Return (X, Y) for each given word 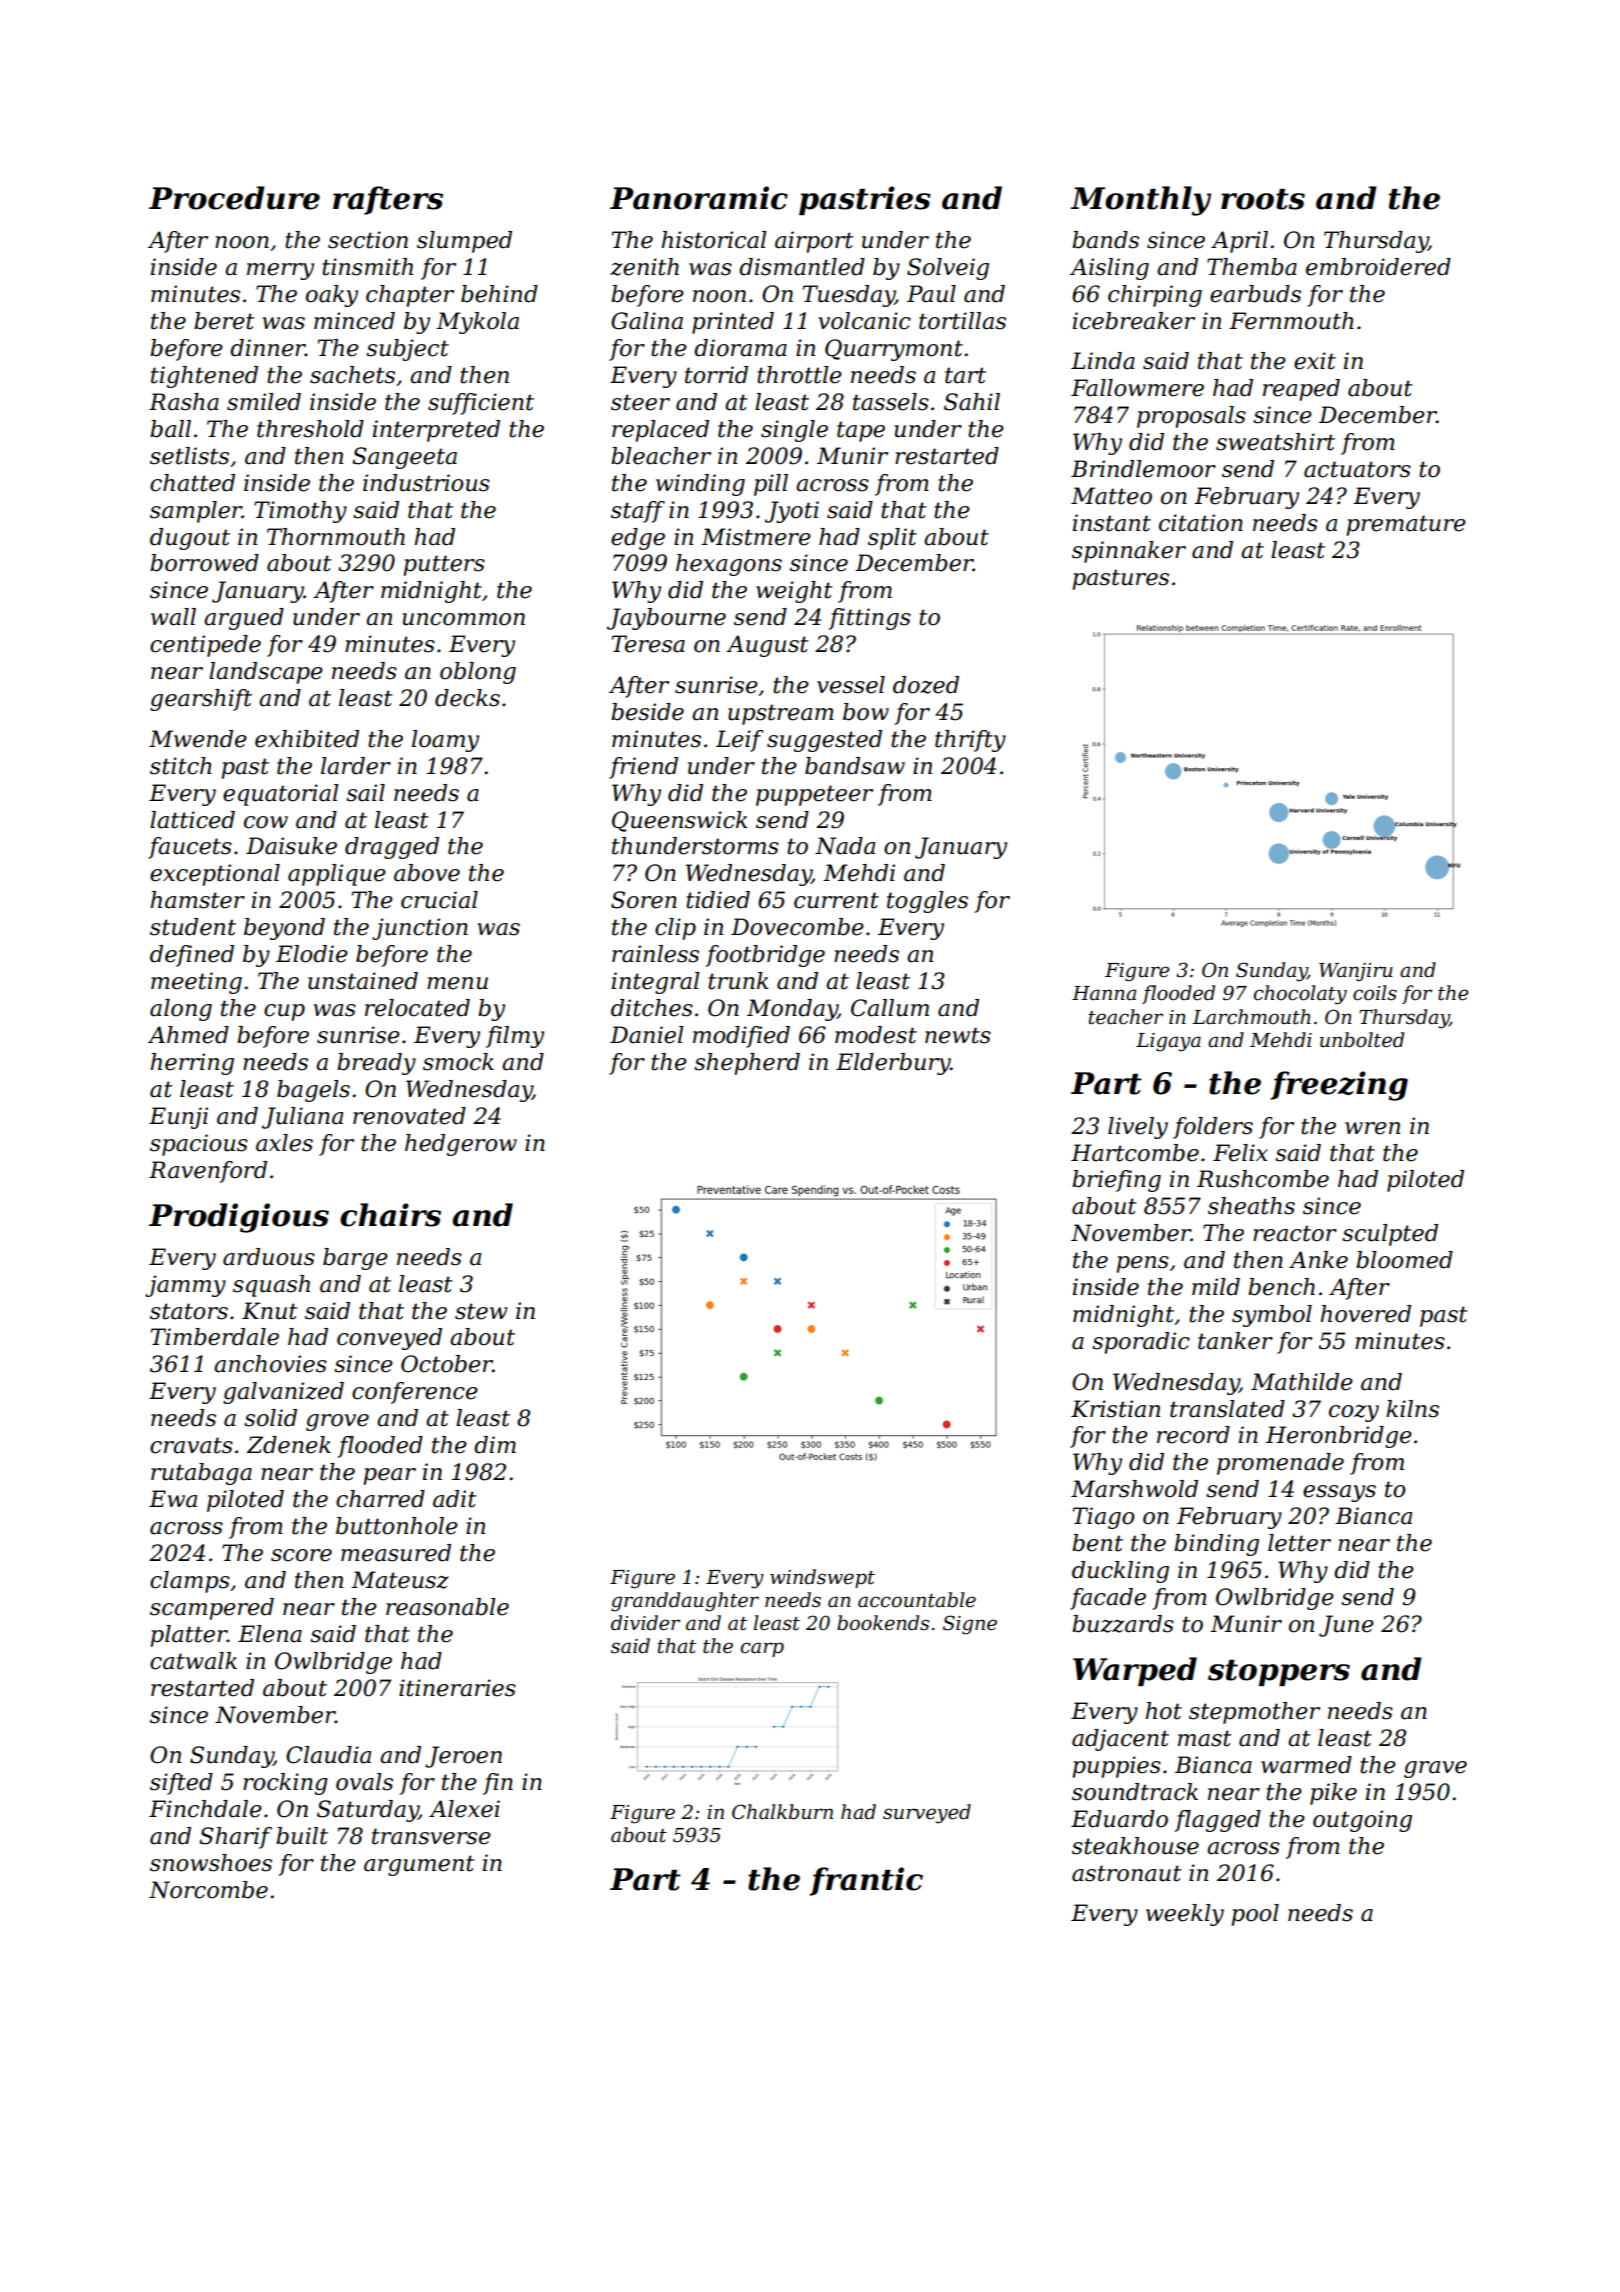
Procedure (234, 198)
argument (419, 1865)
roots (1263, 199)
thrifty (970, 741)
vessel (851, 685)
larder (356, 766)
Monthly (1141, 201)
